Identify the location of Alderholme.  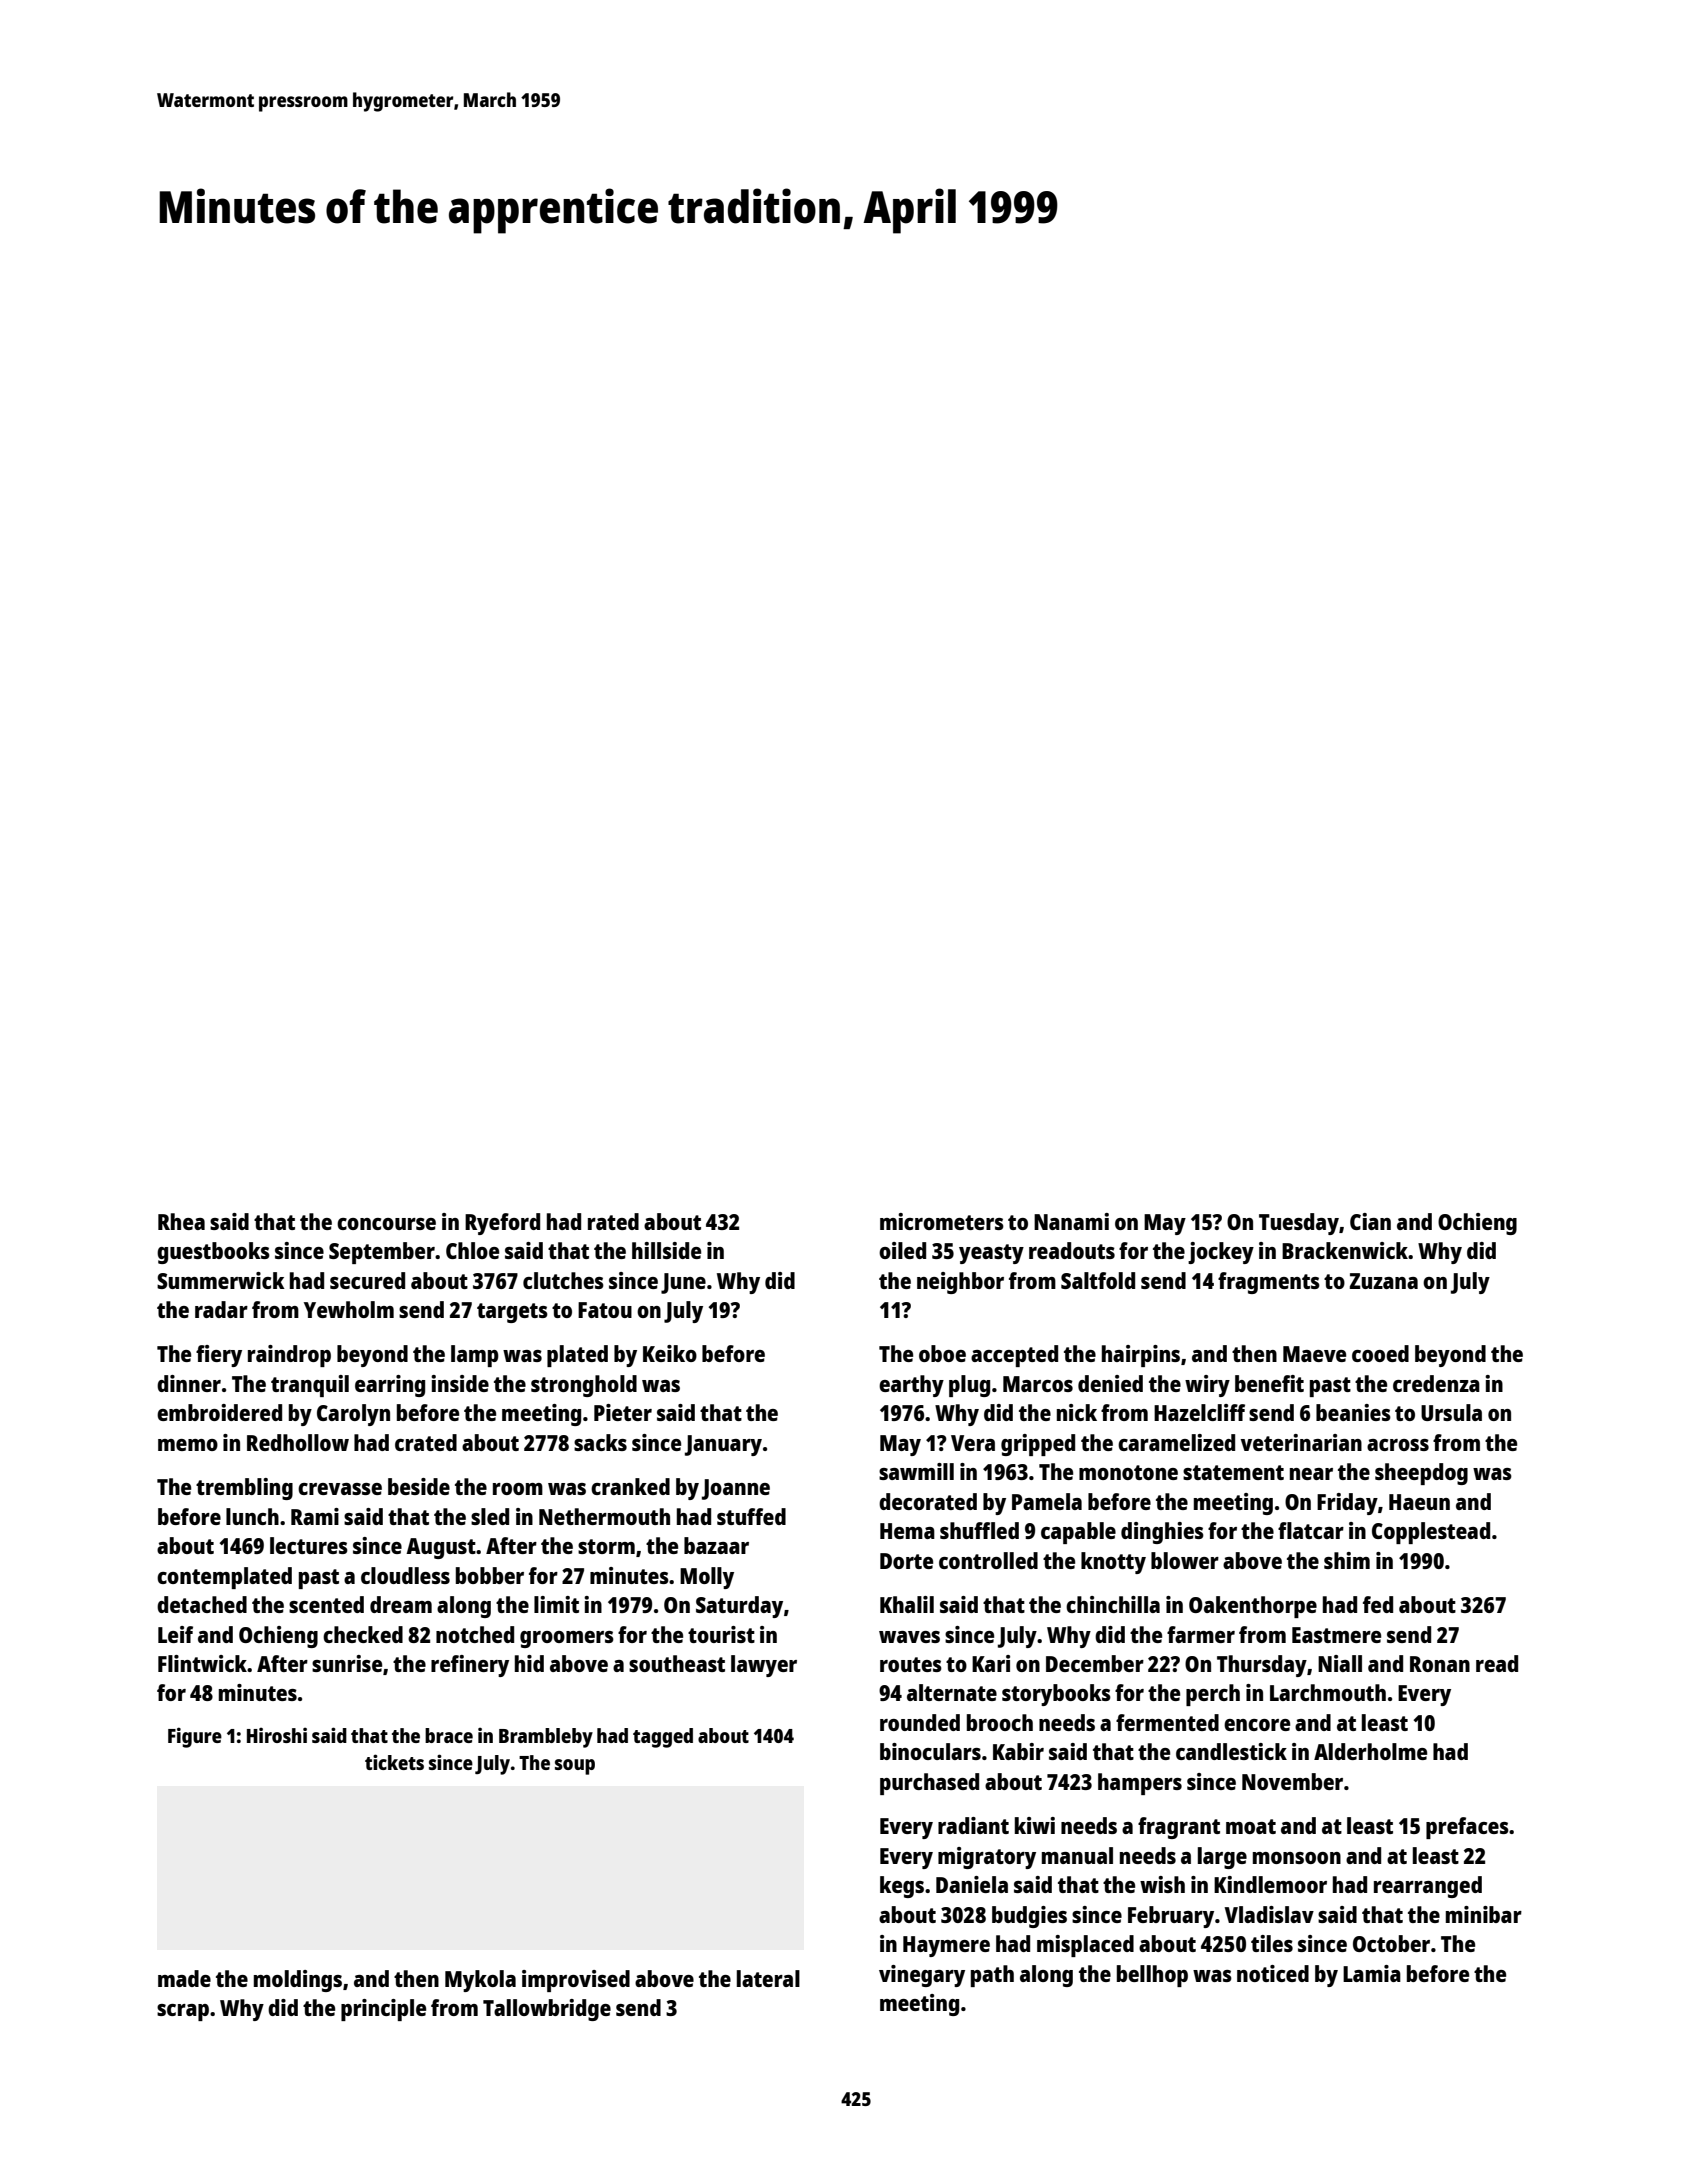
(1370, 1751).
